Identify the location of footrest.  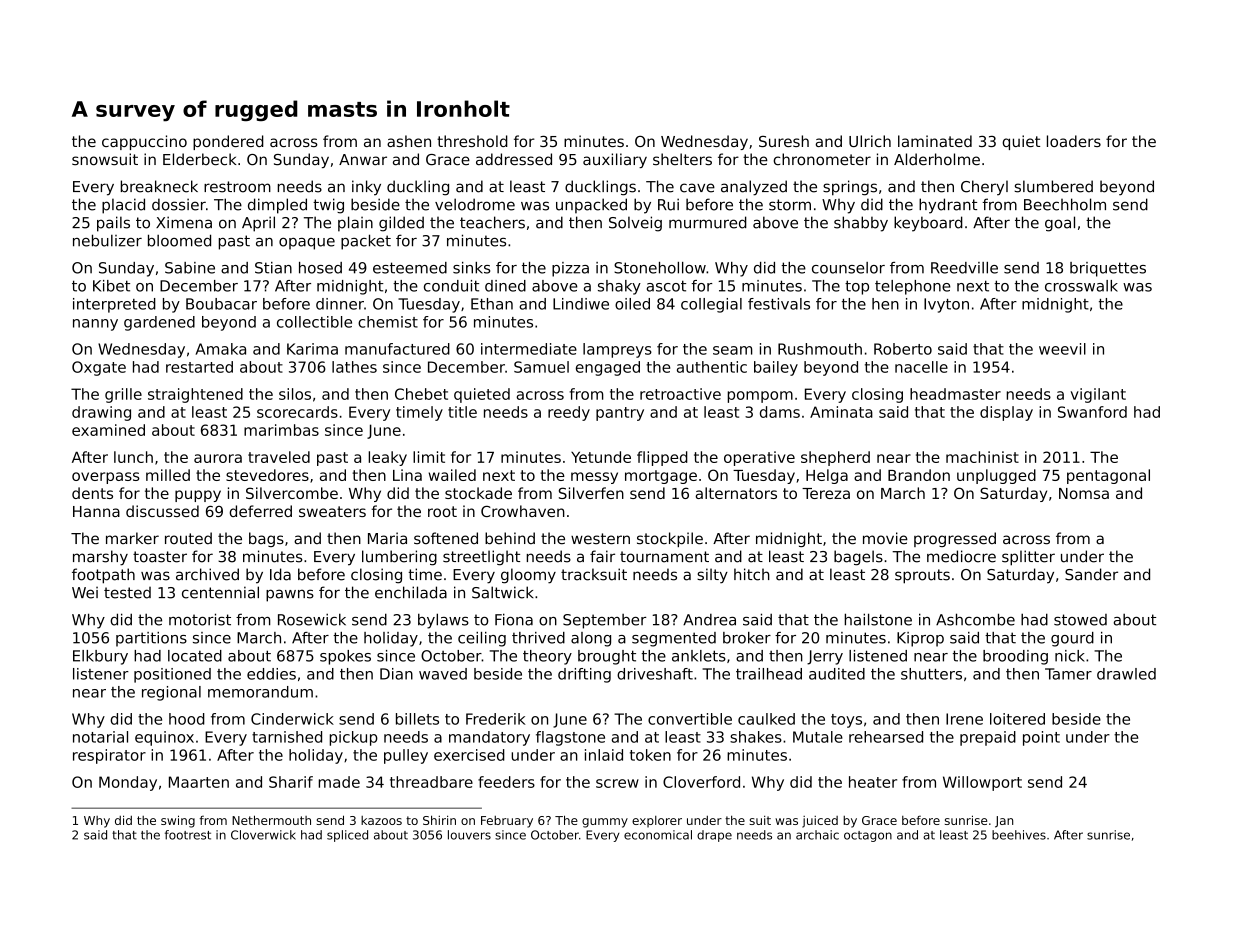
(188, 835).
